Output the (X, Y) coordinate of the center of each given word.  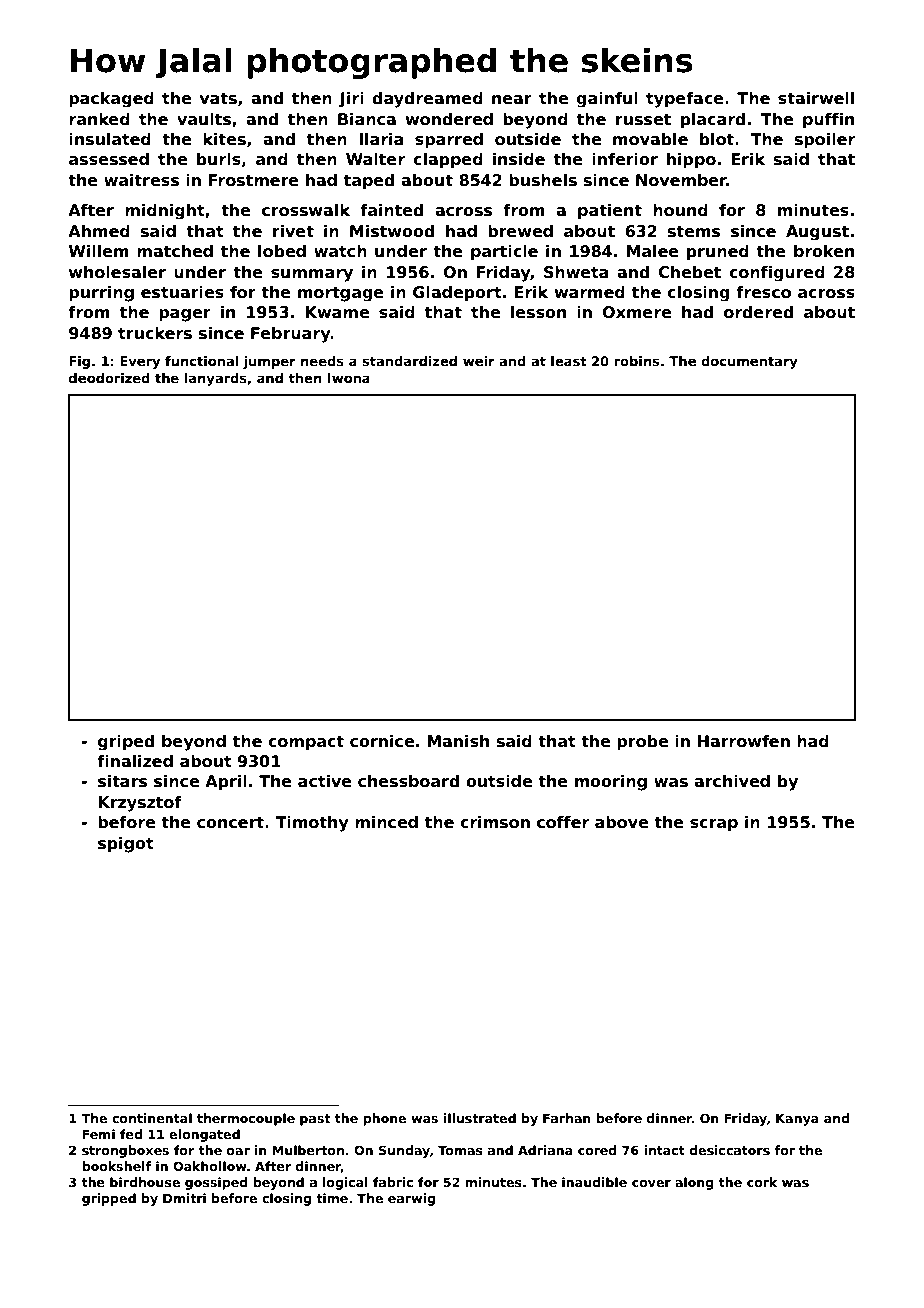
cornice (382, 741)
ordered (758, 312)
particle (504, 253)
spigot (126, 845)
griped (126, 743)
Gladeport (457, 294)
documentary (749, 362)
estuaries (182, 292)
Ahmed (99, 231)
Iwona (349, 378)
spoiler (825, 141)
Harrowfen (744, 741)
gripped (109, 1199)
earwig (411, 1199)
